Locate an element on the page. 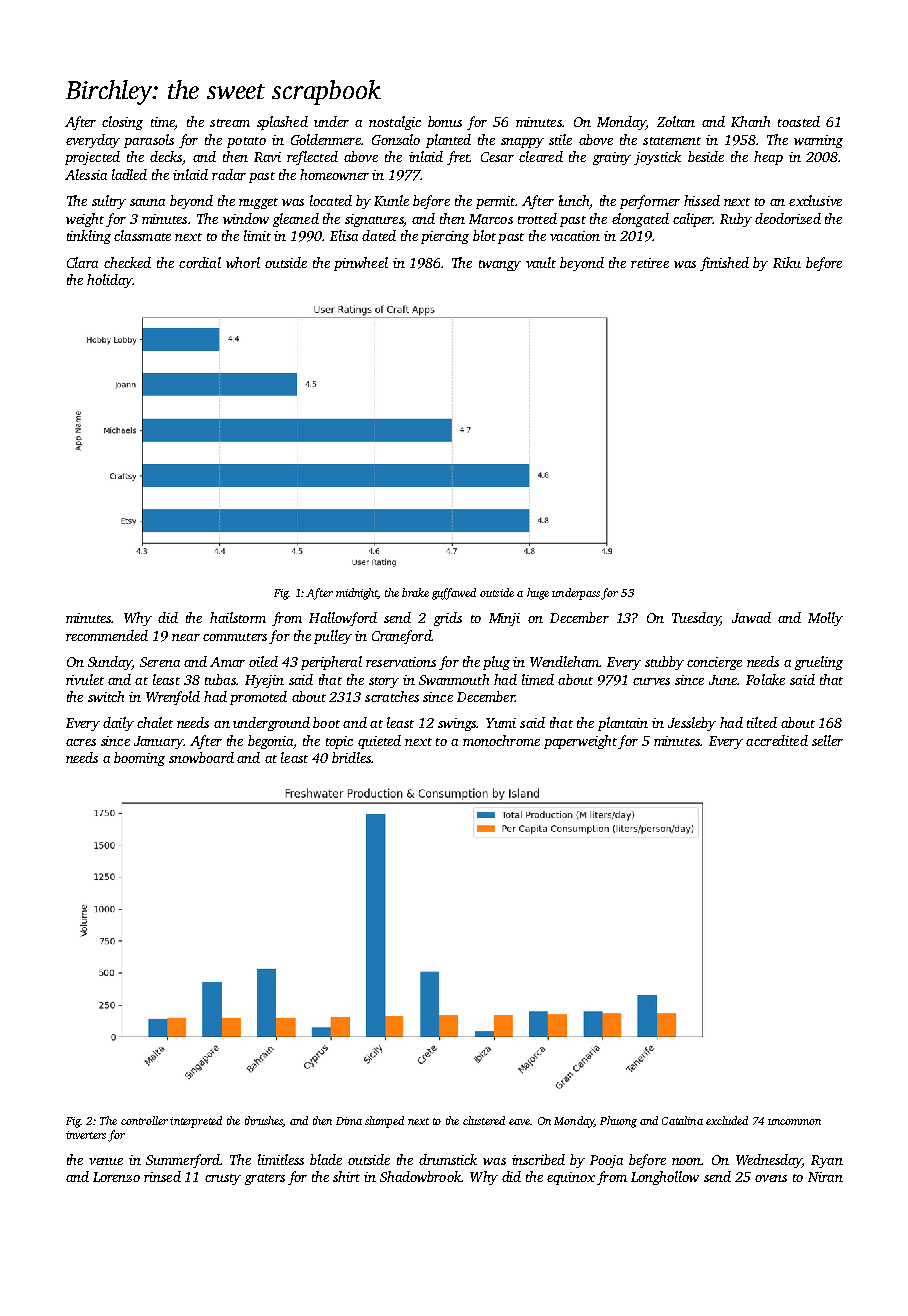  eave is located at coordinates (519, 1122).
